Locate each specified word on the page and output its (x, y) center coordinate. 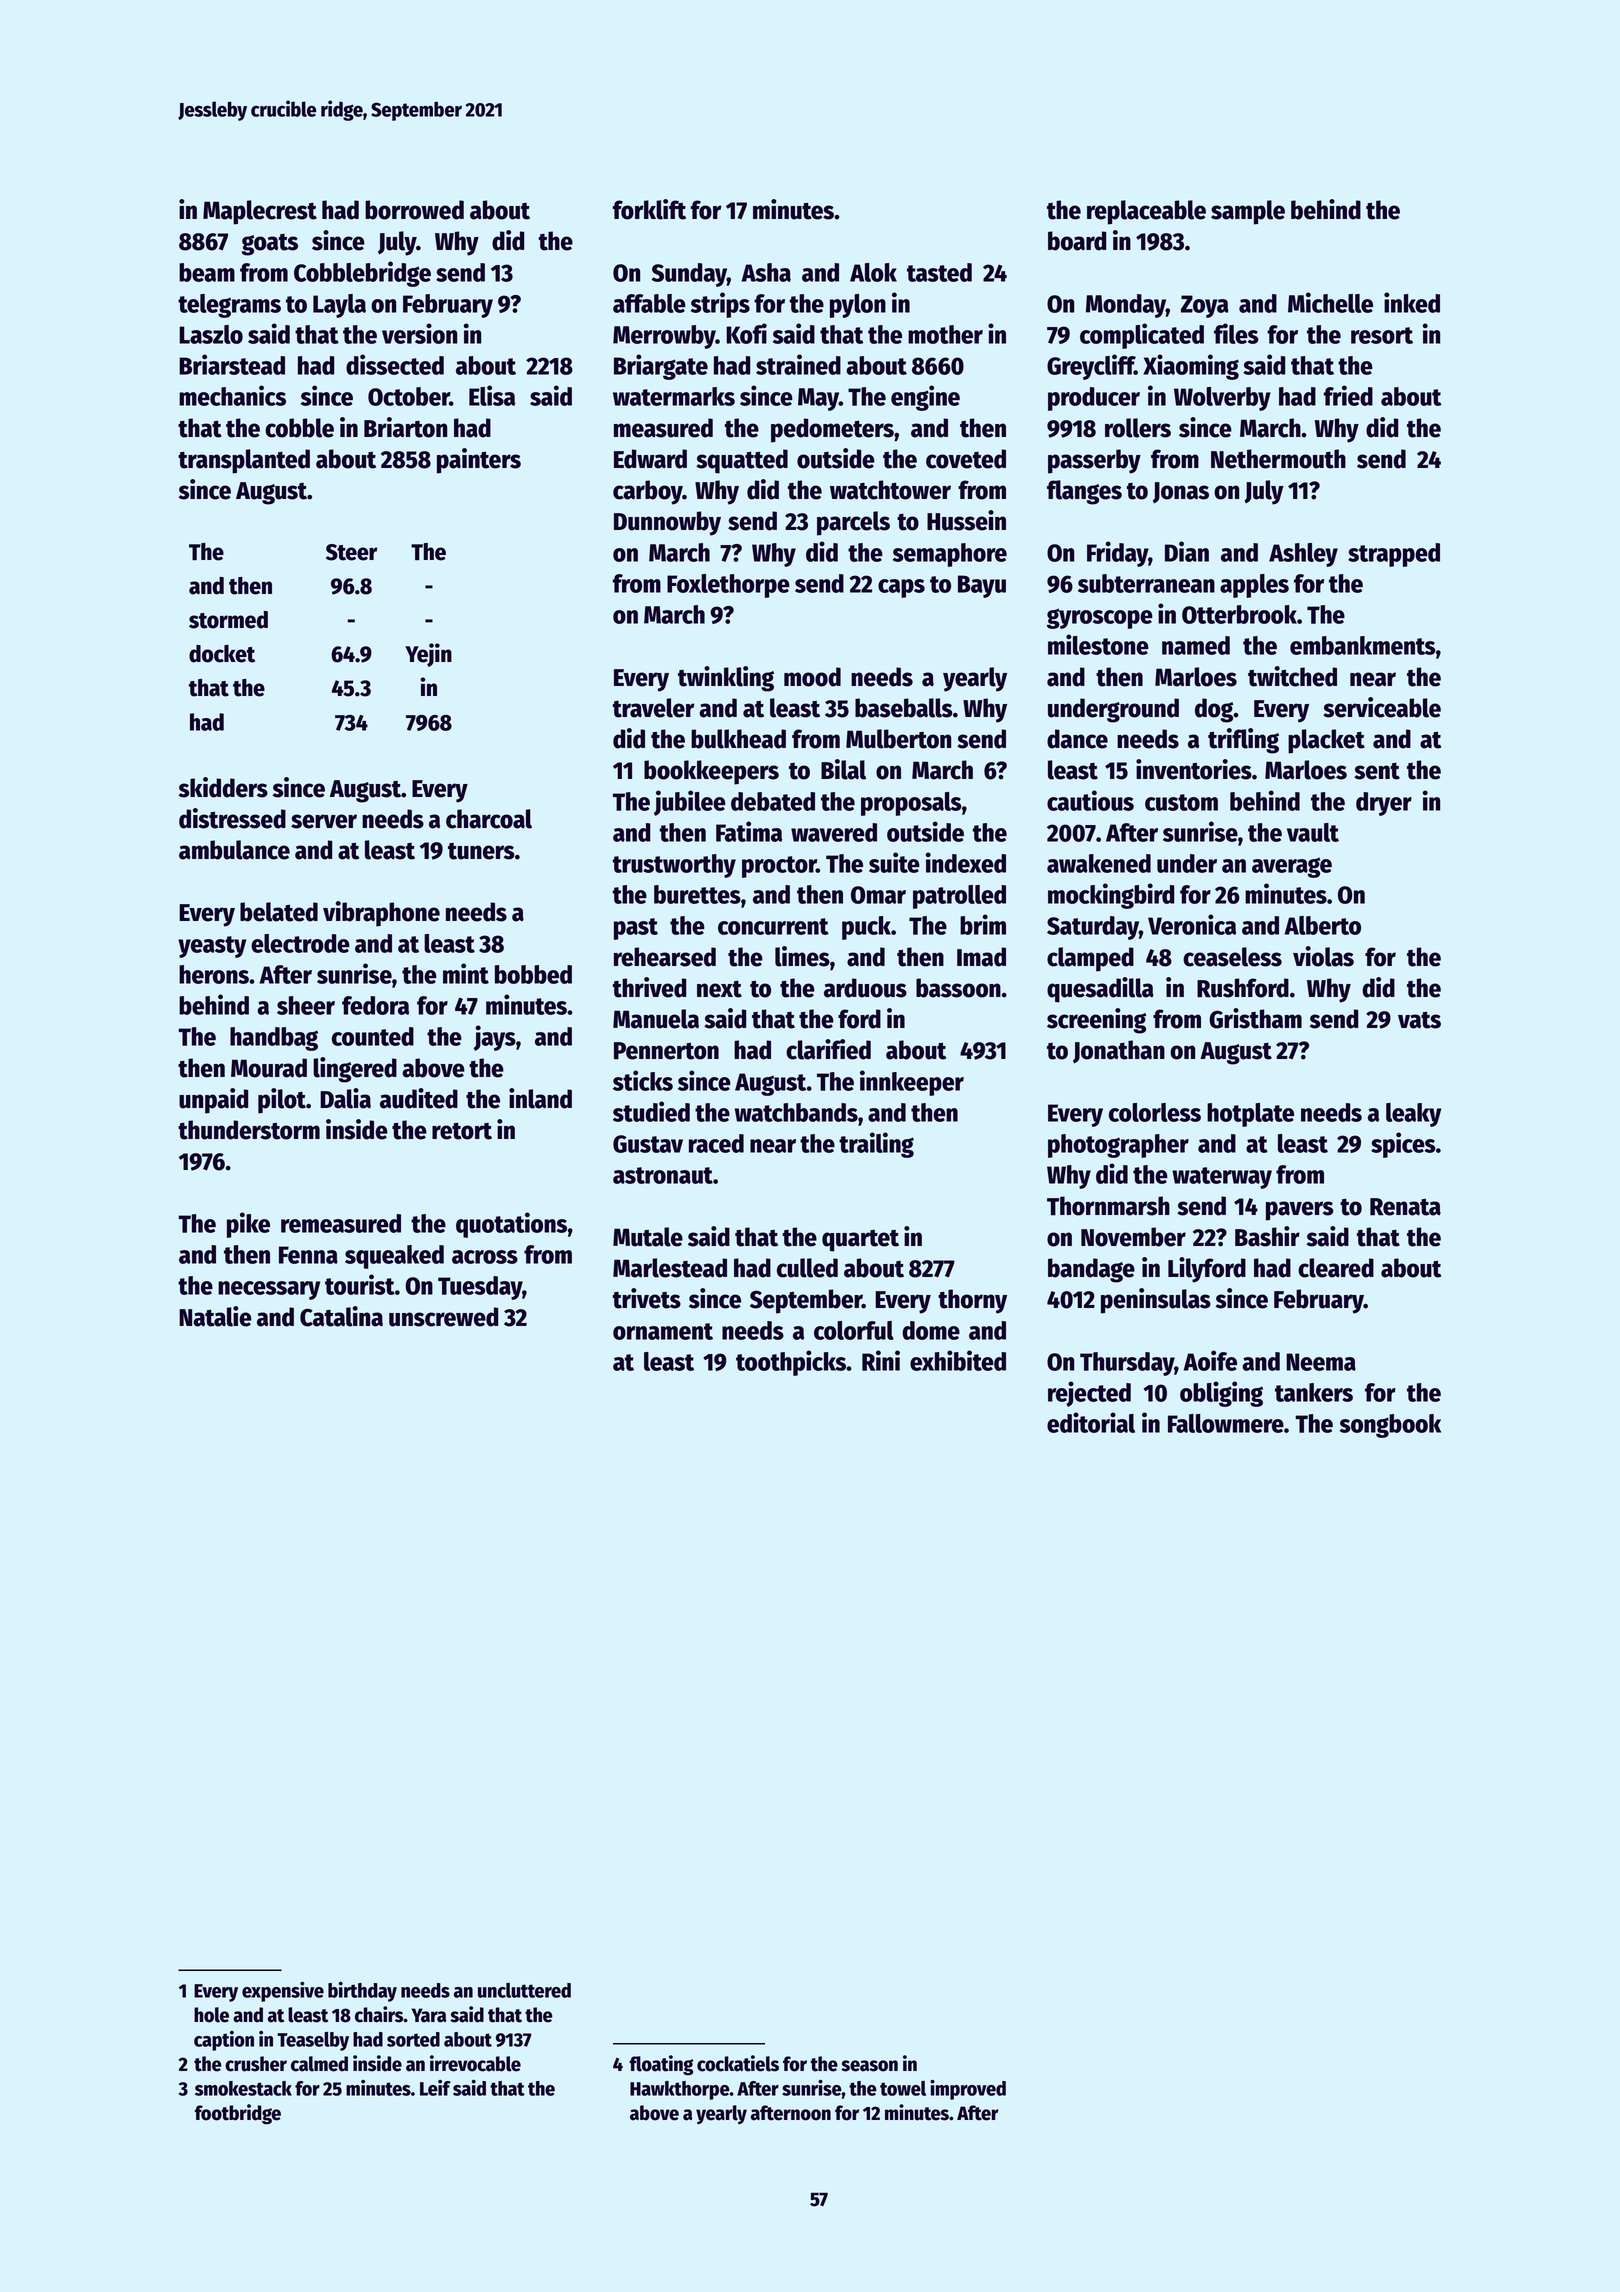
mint (466, 973)
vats (1419, 1020)
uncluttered (524, 1990)
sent (1377, 771)
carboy (648, 492)
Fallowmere (1226, 1423)
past (636, 929)
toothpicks (791, 1363)
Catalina (341, 1316)
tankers (1314, 1392)
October (409, 396)
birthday (362, 1992)
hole (211, 2015)
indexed (966, 862)
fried (1348, 395)
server (324, 821)
